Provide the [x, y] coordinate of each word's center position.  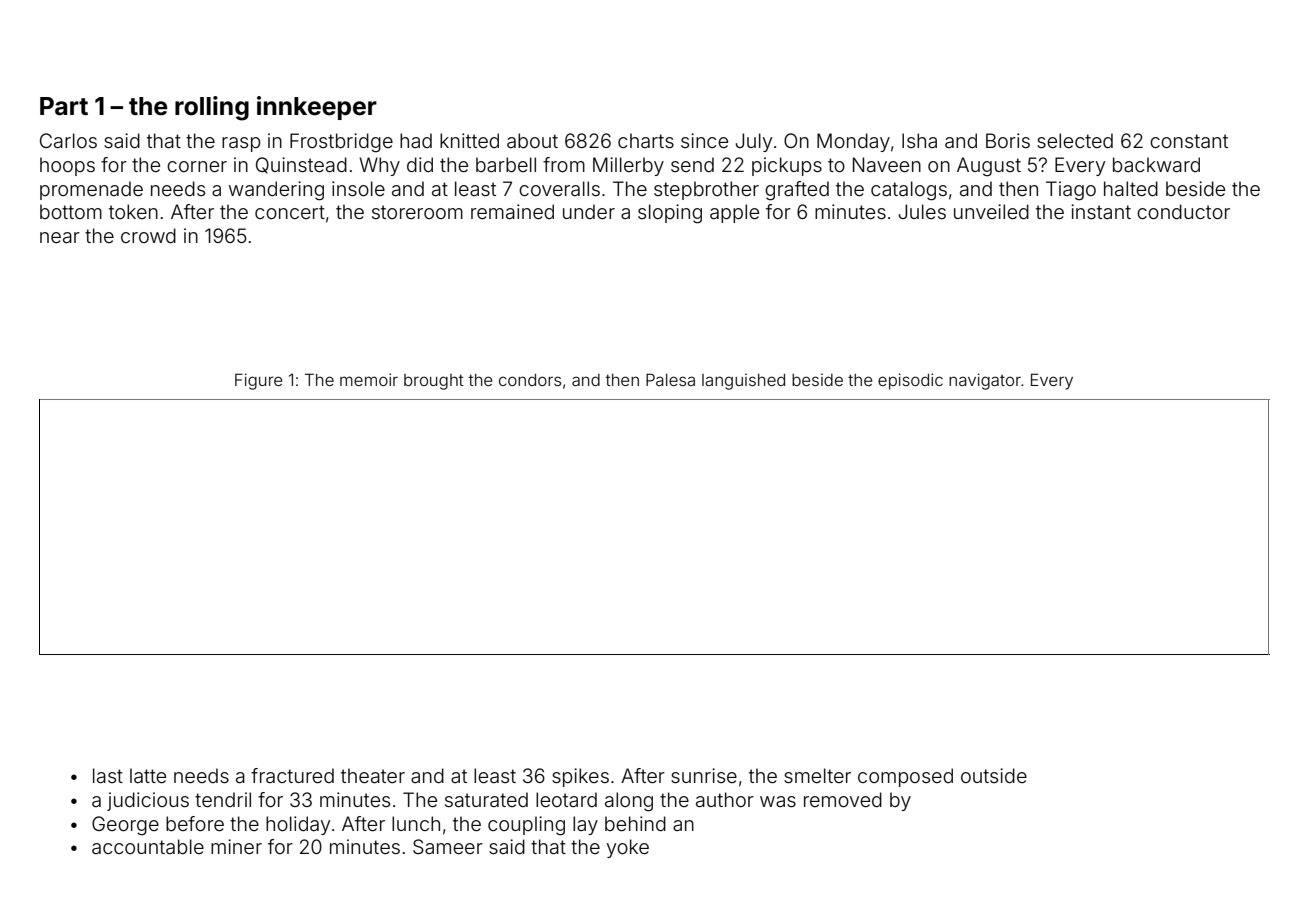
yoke [628, 848]
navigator [985, 381]
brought [434, 382]
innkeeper [317, 108]
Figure [258, 381]
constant [1189, 141]
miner [236, 846]
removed [843, 799]
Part [64, 106]
